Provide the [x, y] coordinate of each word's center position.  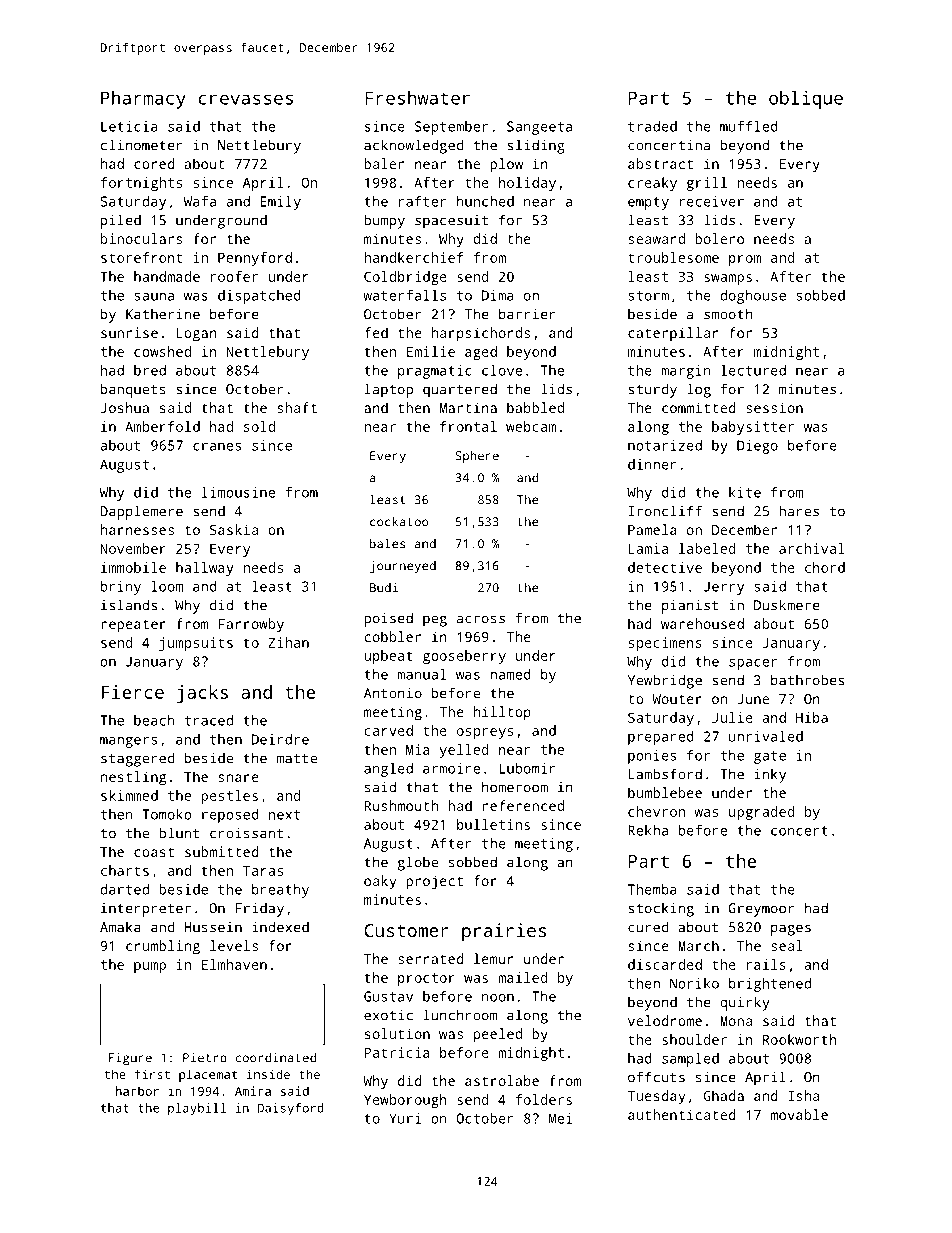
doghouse [753, 297]
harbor [137, 1091]
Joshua [125, 407]
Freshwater [417, 98]
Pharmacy [143, 100]
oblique [806, 100]
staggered [138, 759]
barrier [527, 314]
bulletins [493, 824]
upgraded [762, 813]
